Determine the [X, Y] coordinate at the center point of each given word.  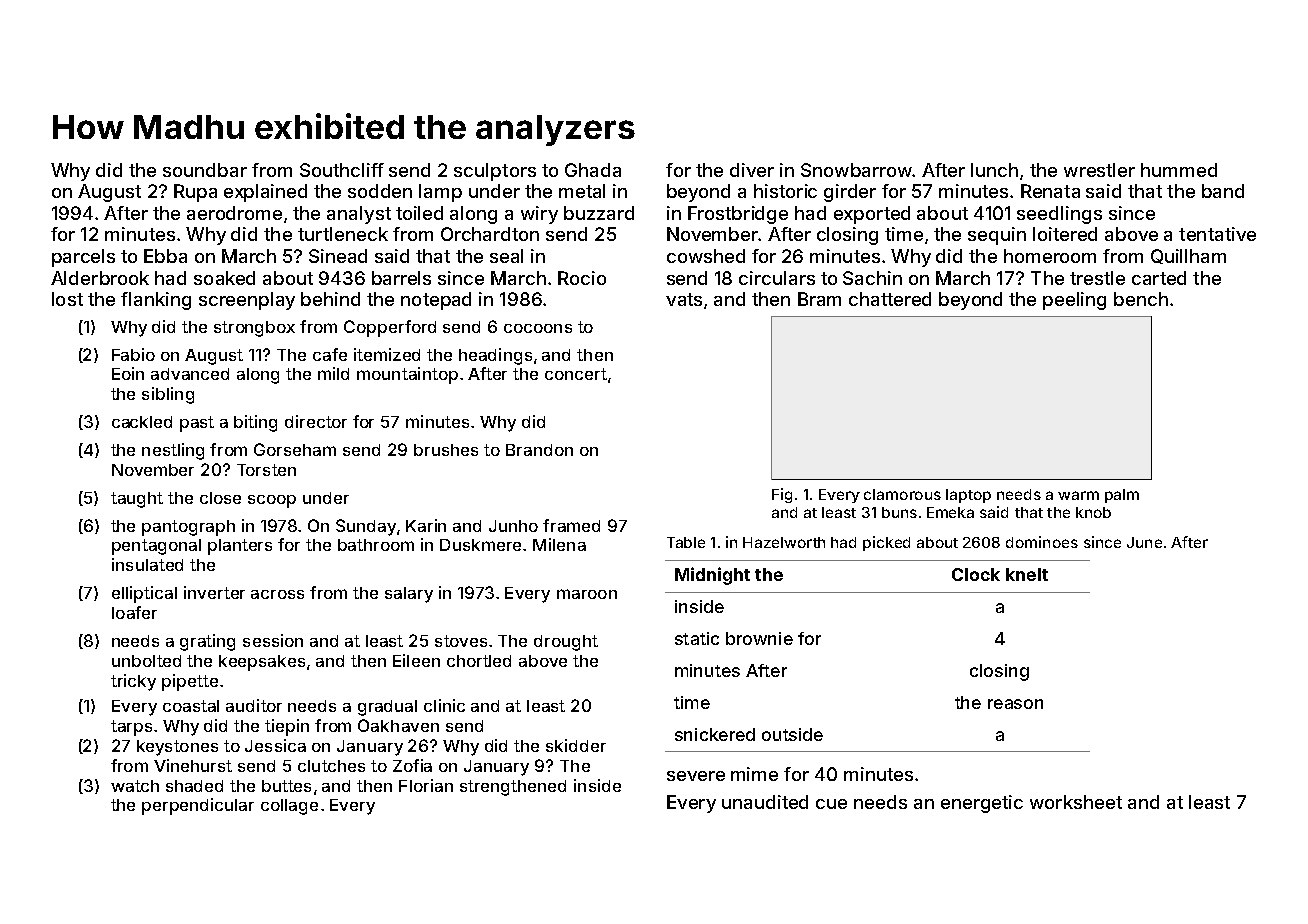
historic [785, 191]
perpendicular [198, 806]
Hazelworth [784, 542]
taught [137, 500]
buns [899, 512]
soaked [224, 278]
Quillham [1188, 256]
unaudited [765, 802]
